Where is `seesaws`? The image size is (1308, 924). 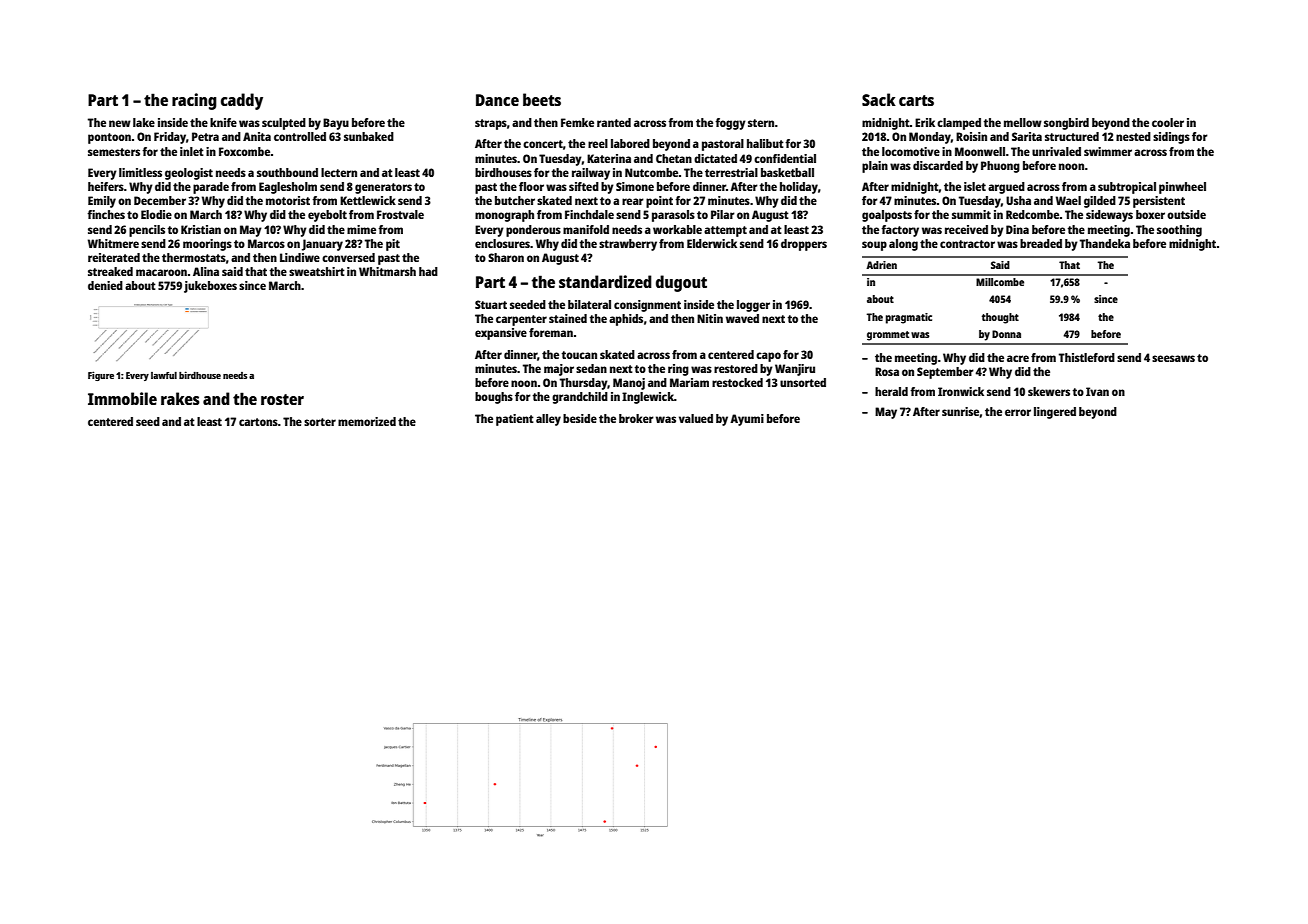 seesaws is located at coordinates (1173, 358).
